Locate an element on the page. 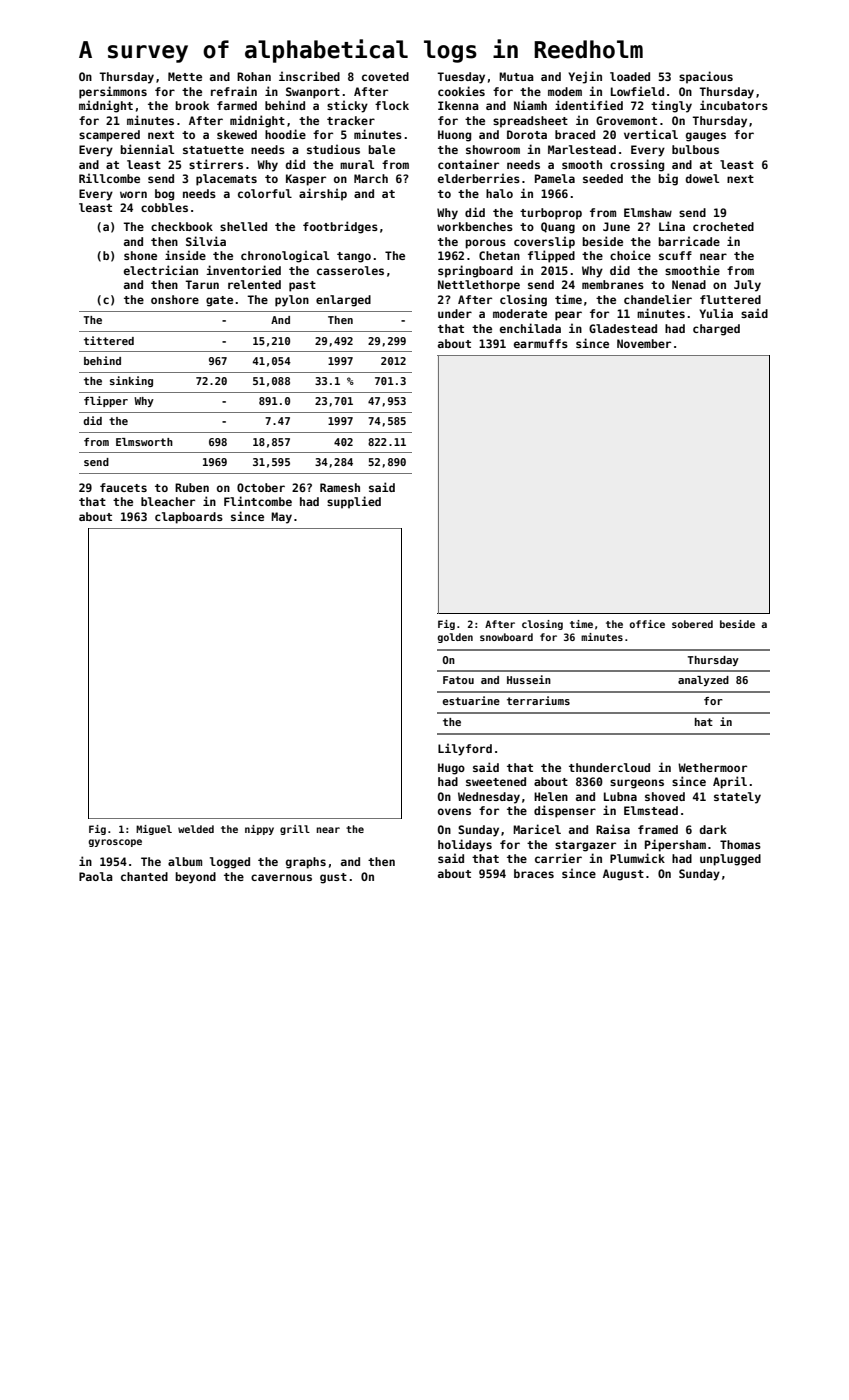  checkbook is located at coordinates (182, 226).
